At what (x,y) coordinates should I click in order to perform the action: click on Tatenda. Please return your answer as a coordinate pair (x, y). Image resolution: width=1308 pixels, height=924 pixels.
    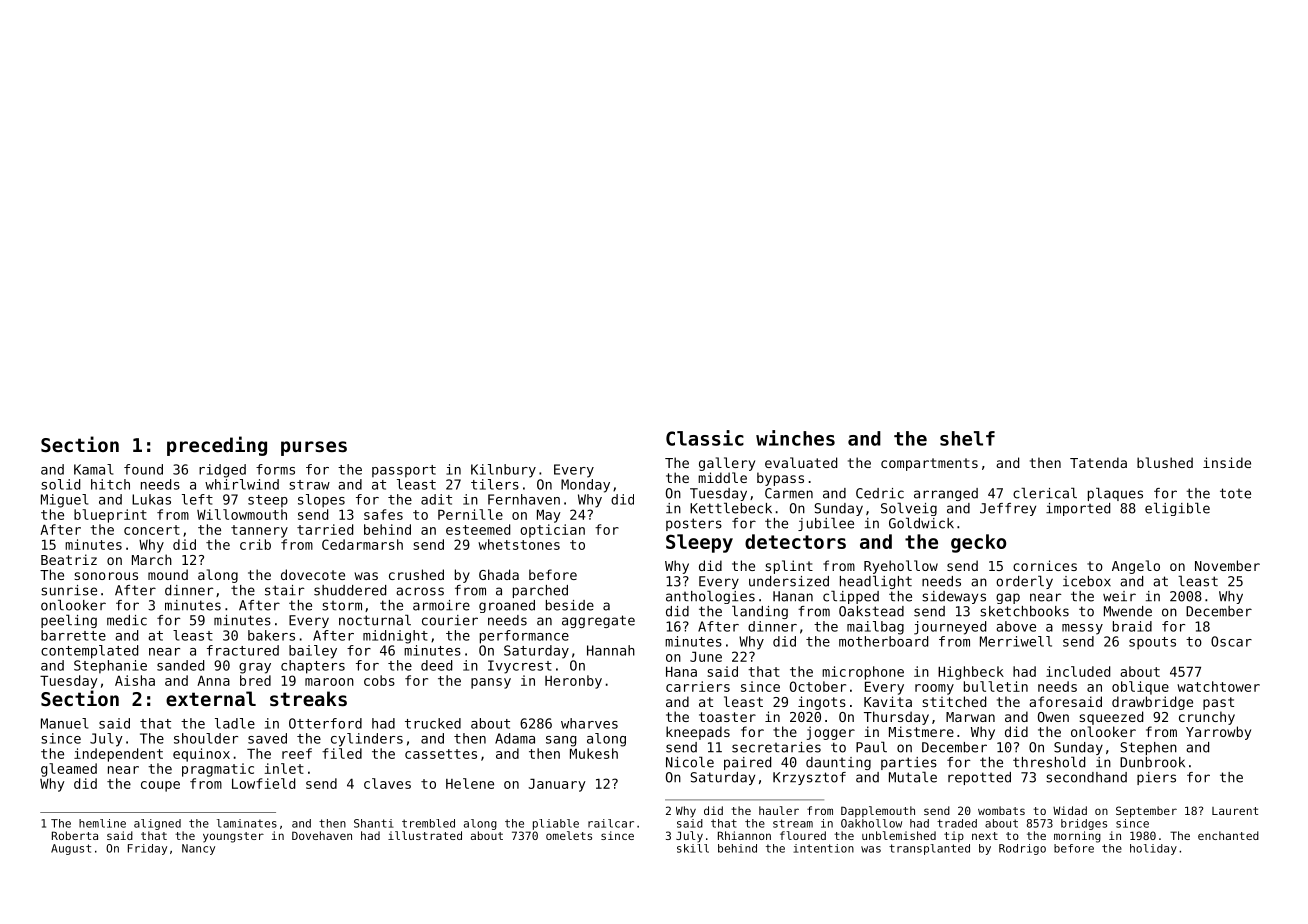
    Looking at the image, I should click on (1098, 462).
